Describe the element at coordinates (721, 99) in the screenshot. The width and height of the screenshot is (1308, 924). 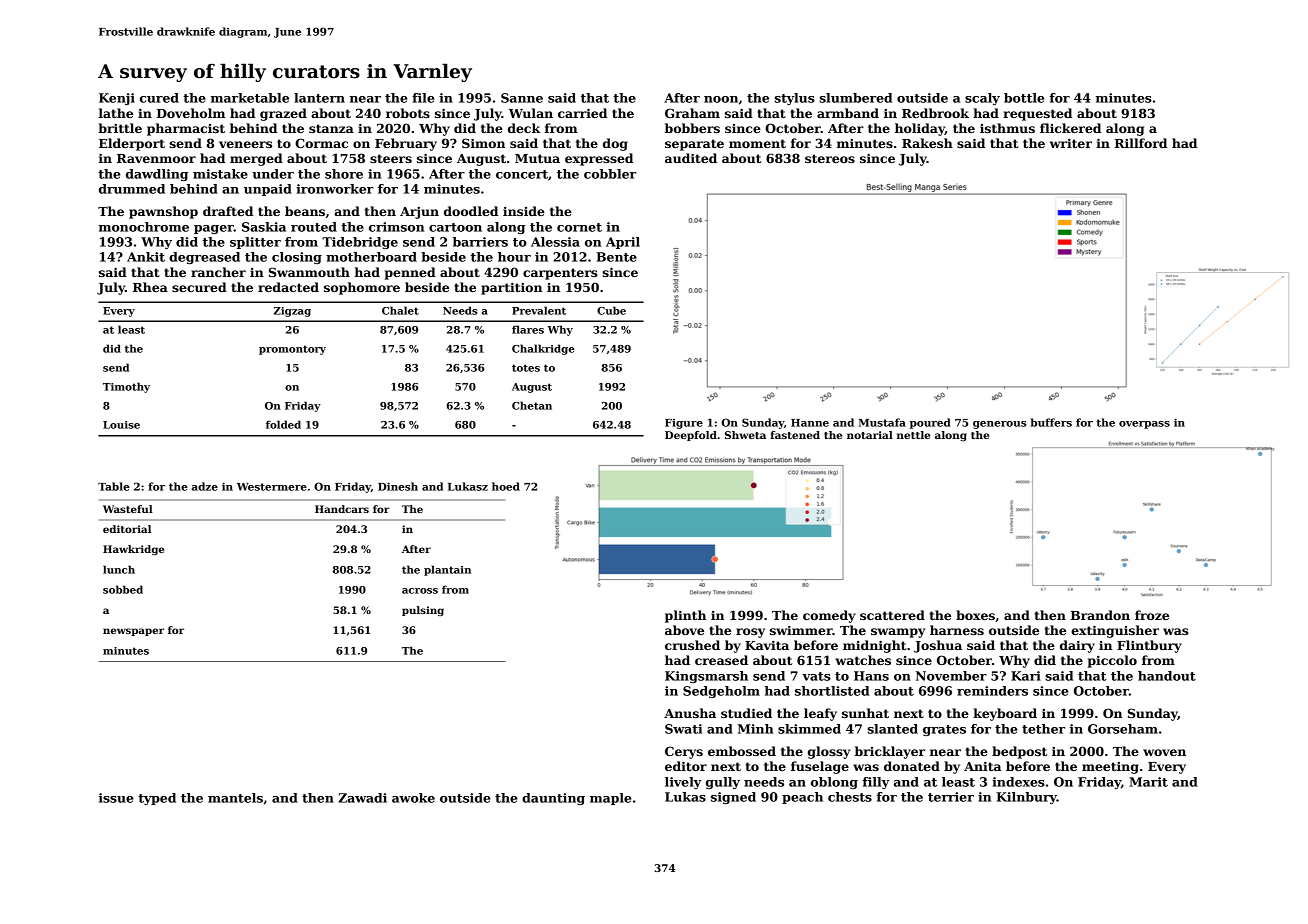
I see `noon` at that location.
